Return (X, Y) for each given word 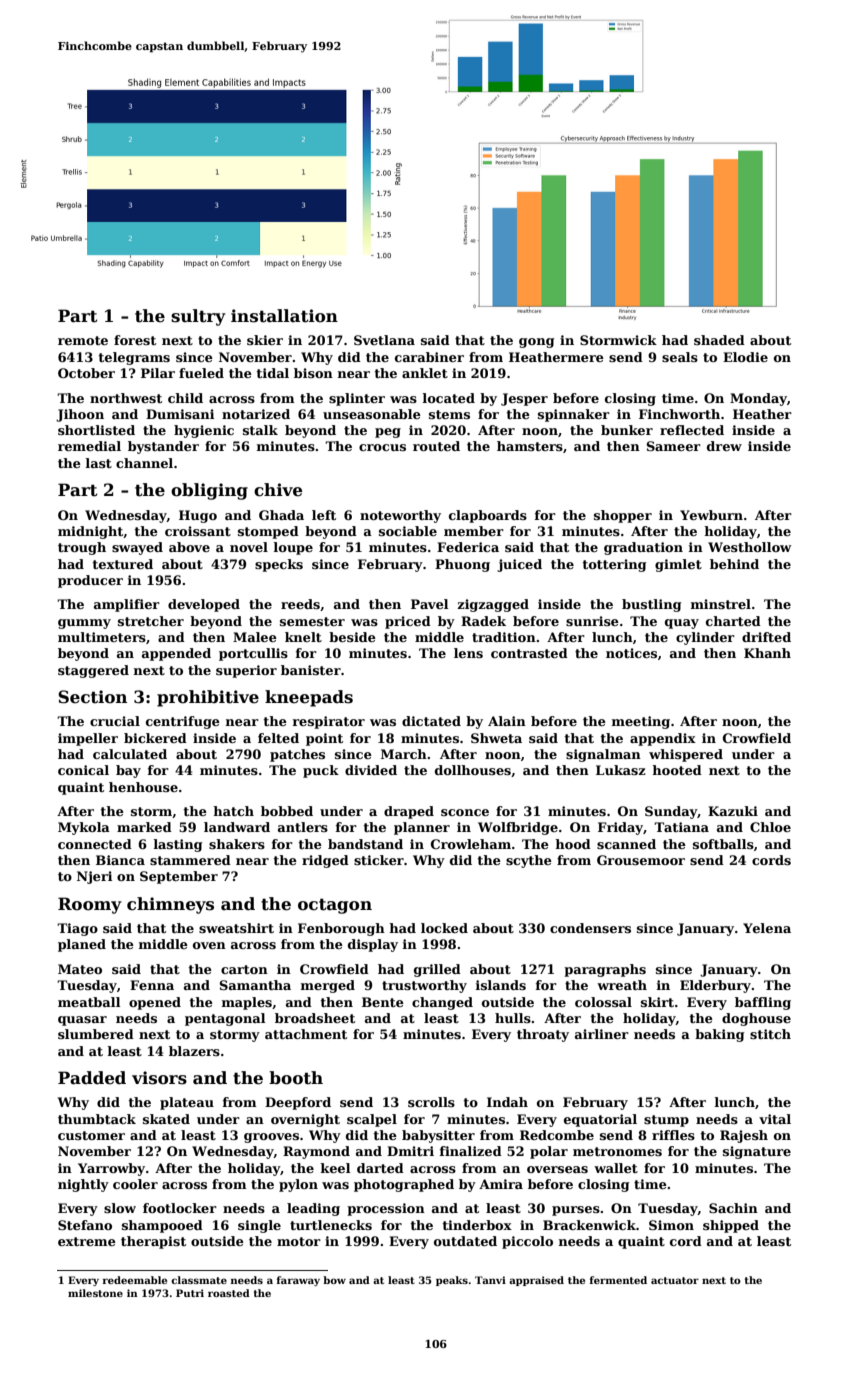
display (373, 945)
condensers (590, 928)
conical (83, 770)
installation (284, 316)
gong (536, 343)
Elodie (745, 357)
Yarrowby (111, 1169)
